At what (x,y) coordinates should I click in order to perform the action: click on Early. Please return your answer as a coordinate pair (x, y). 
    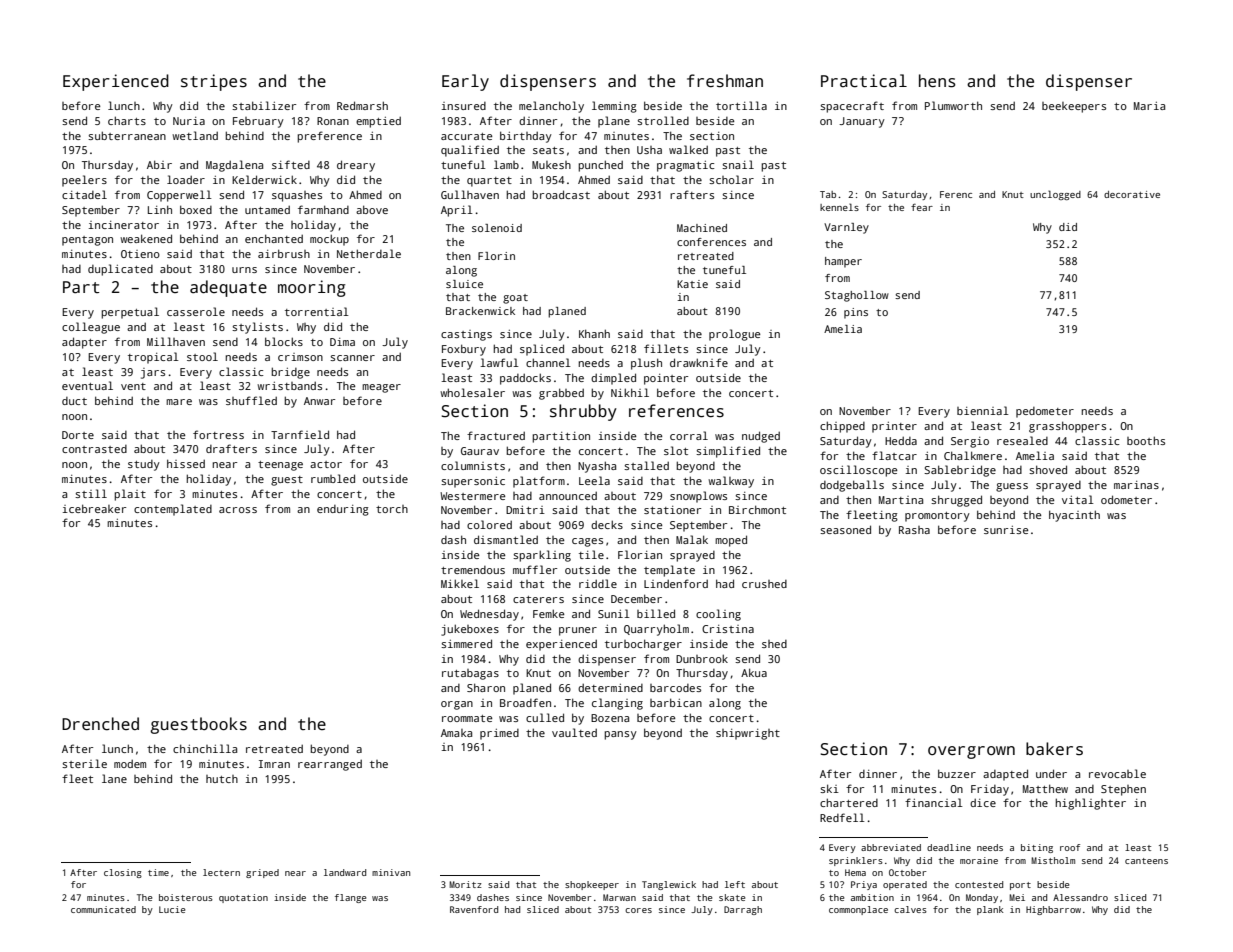
    Looking at the image, I should click on (465, 82).
